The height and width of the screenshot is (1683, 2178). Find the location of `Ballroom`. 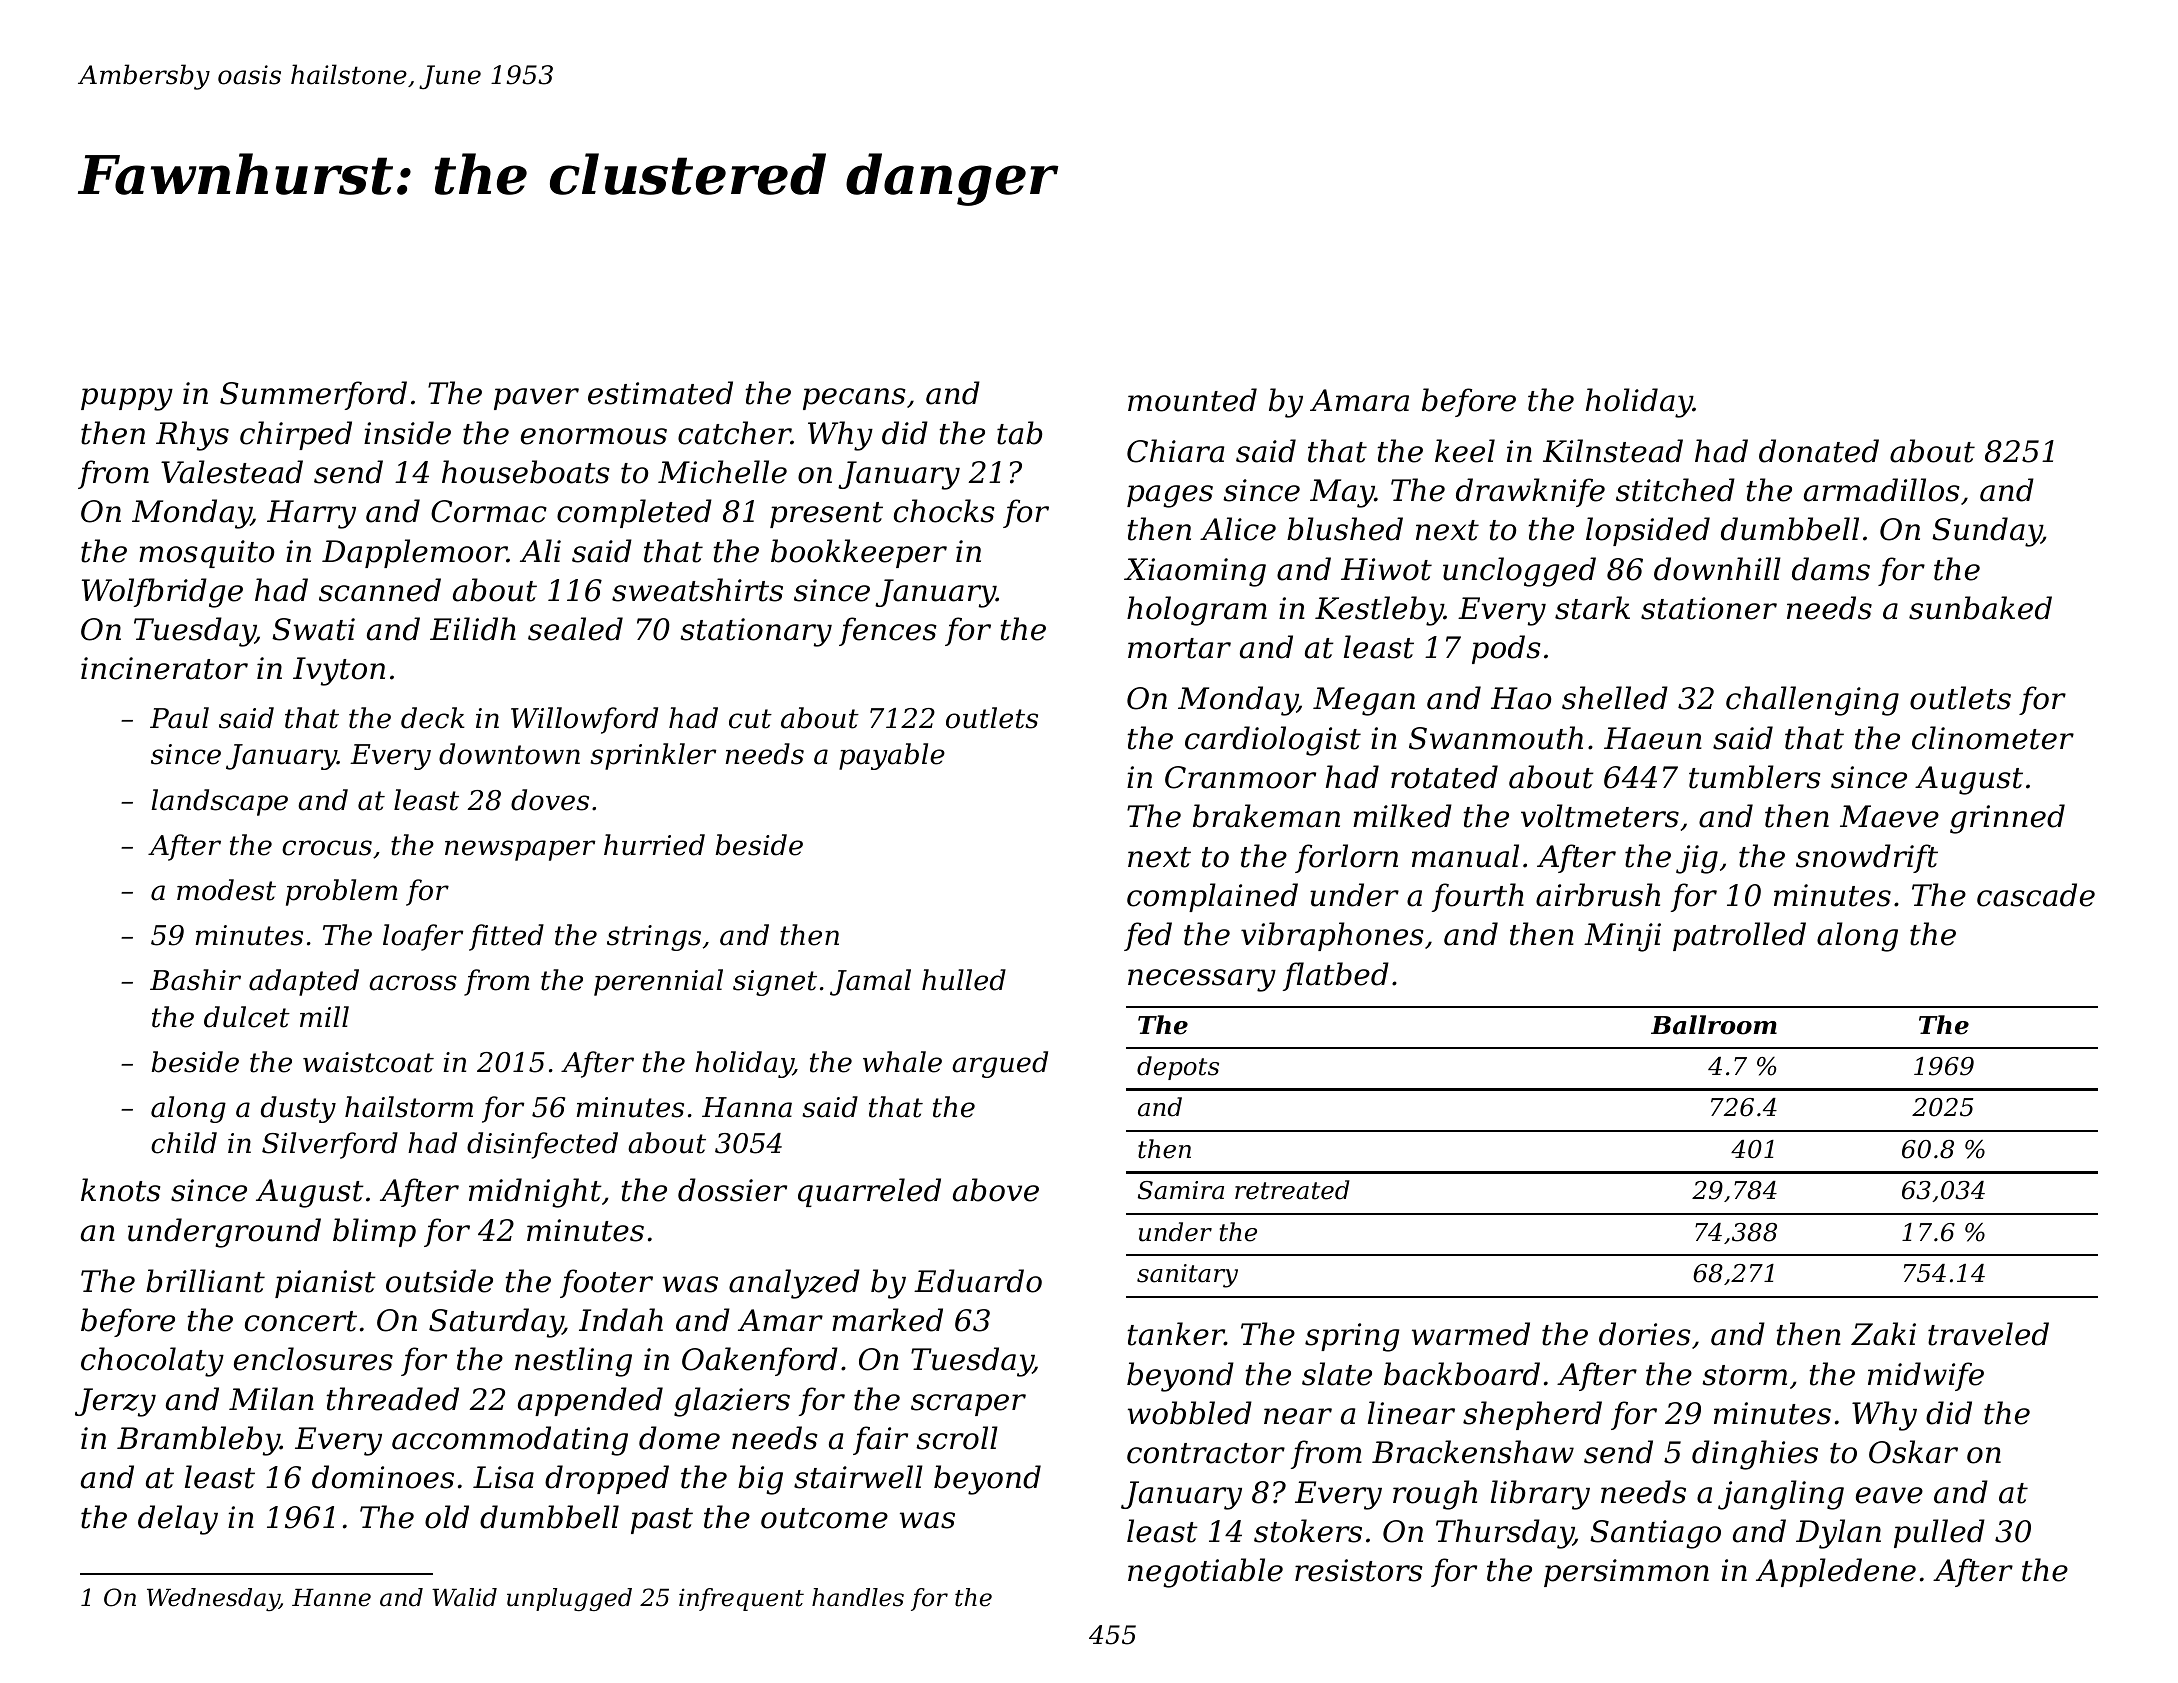

Ballroom is located at coordinates (1714, 1025).
